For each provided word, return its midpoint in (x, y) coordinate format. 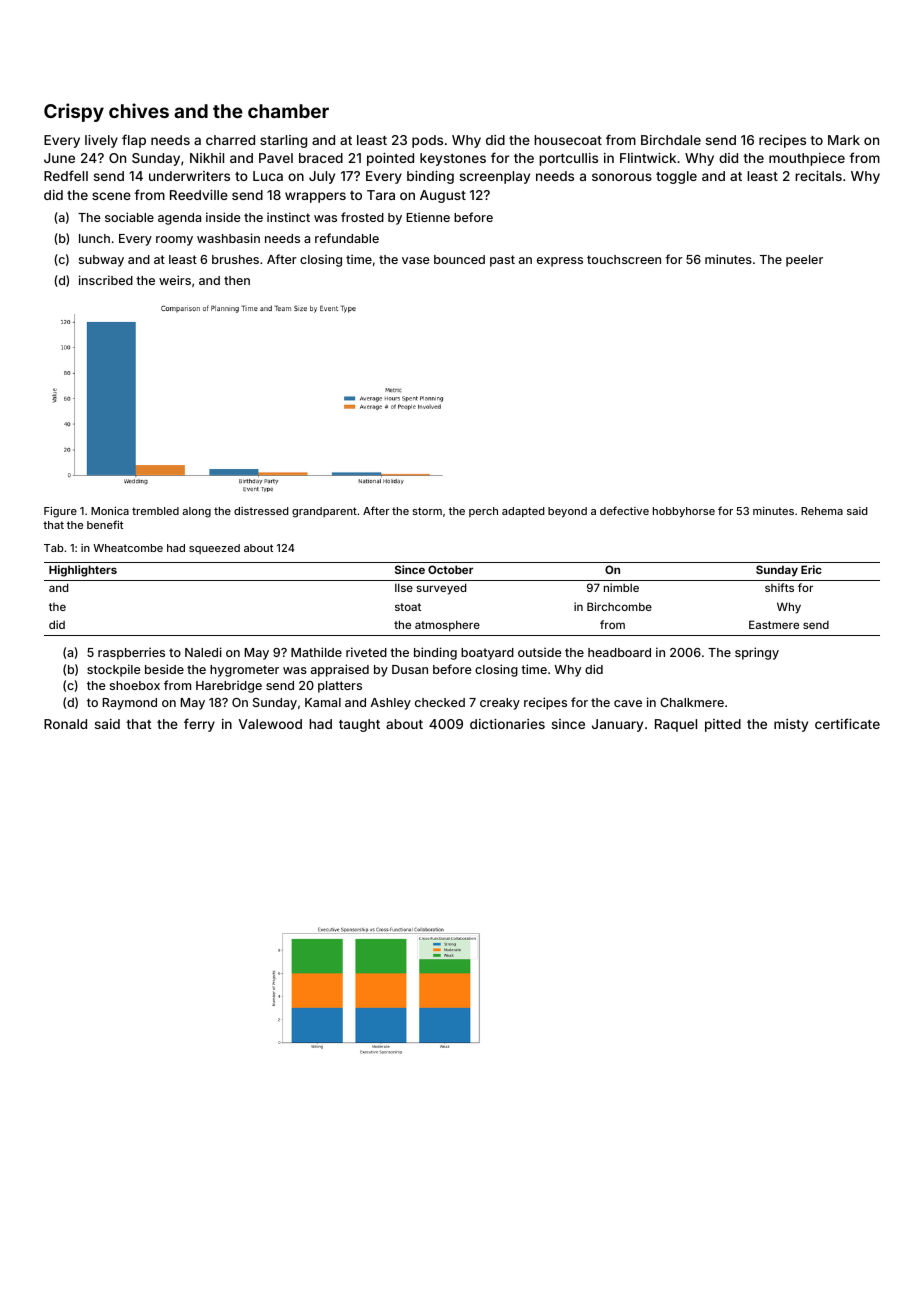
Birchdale (671, 140)
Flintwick (648, 158)
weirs (175, 280)
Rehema (822, 511)
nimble (621, 587)
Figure (60, 512)
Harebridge (229, 686)
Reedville (199, 195)
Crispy (74, 112)
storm (427, 511)
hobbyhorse (684, 512)
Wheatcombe (128, 548)
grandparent (324, 512)
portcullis (568, 159)
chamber (288, 111)
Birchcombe (619, 606)
